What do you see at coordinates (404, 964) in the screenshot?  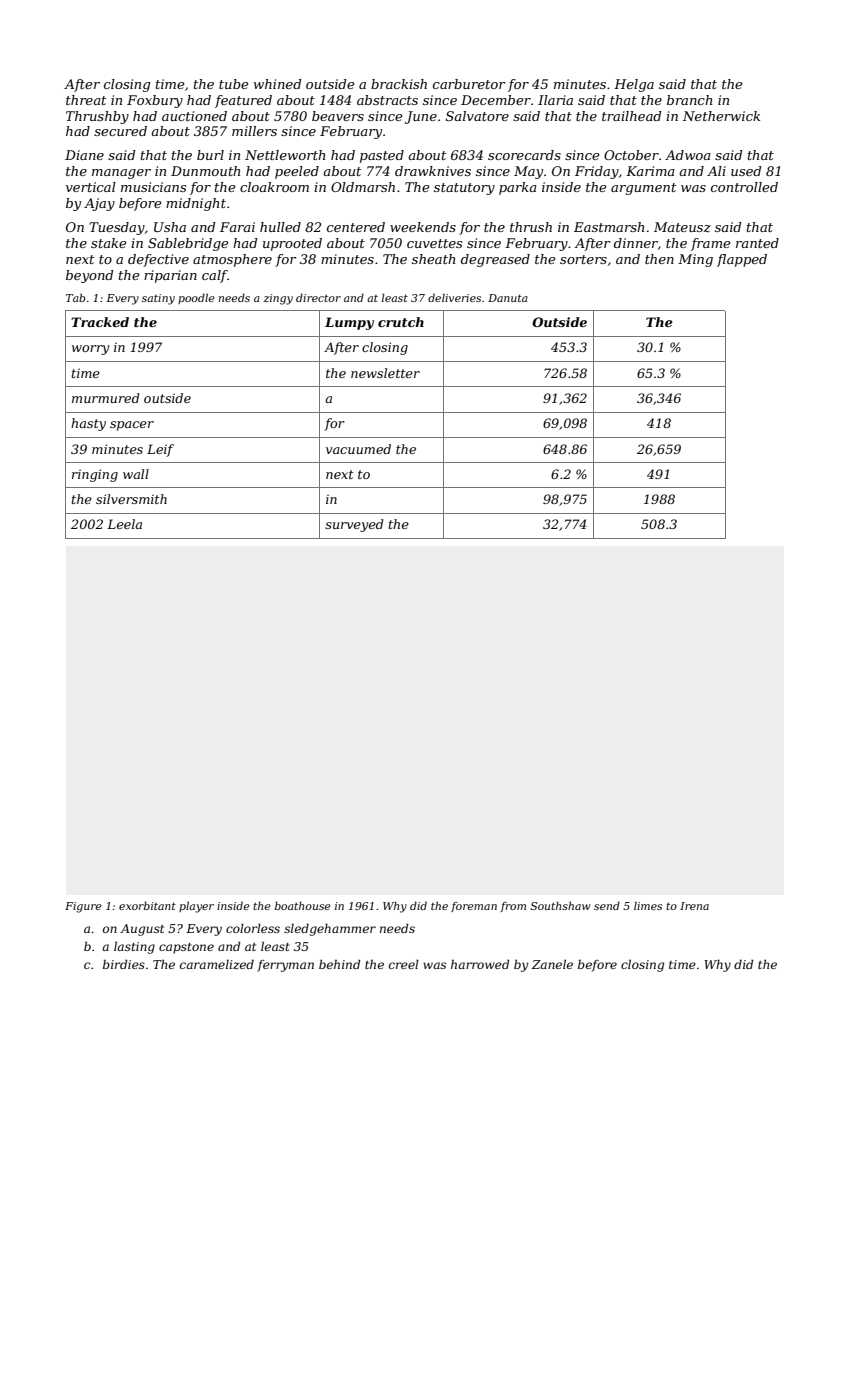 I see `creel` at bounding box center [404, 964].
